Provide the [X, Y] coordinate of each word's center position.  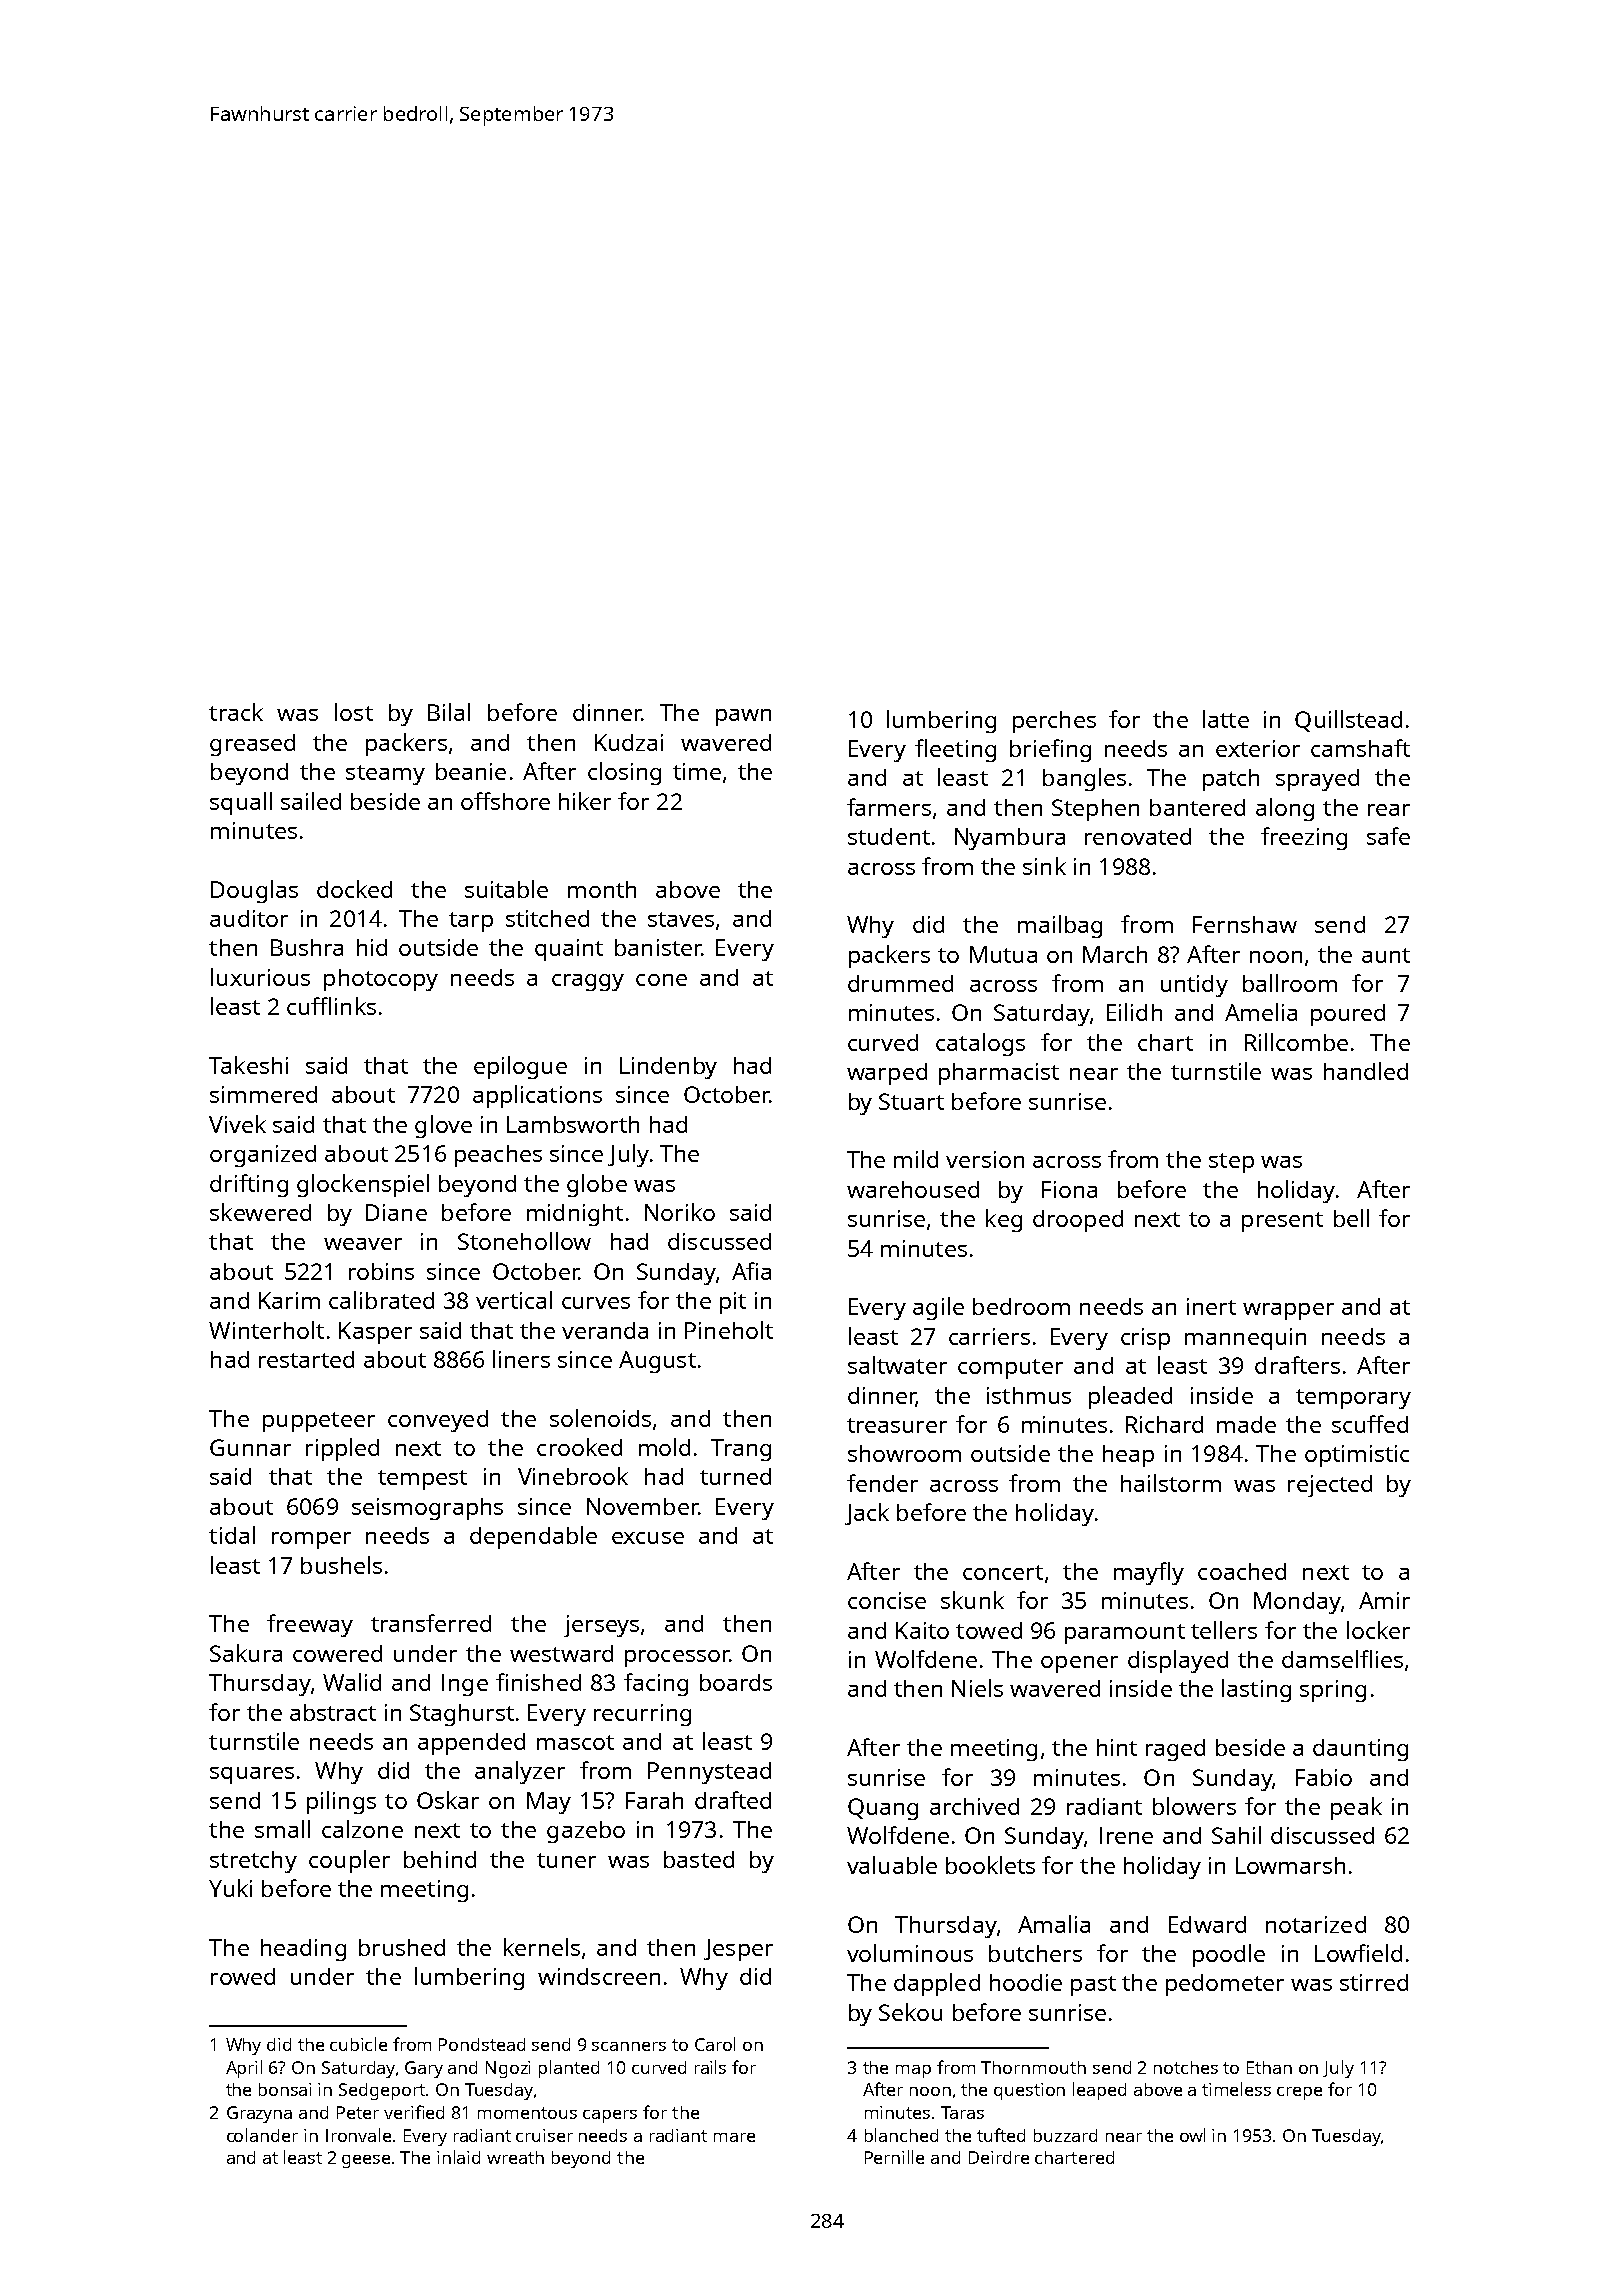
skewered [260, 1212]
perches [1054, 722]
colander [262, 2135]
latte [1226, 719]
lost [354, 712]
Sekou [910, 2012]
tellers [1224, 1630]
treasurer [897, 1425]
